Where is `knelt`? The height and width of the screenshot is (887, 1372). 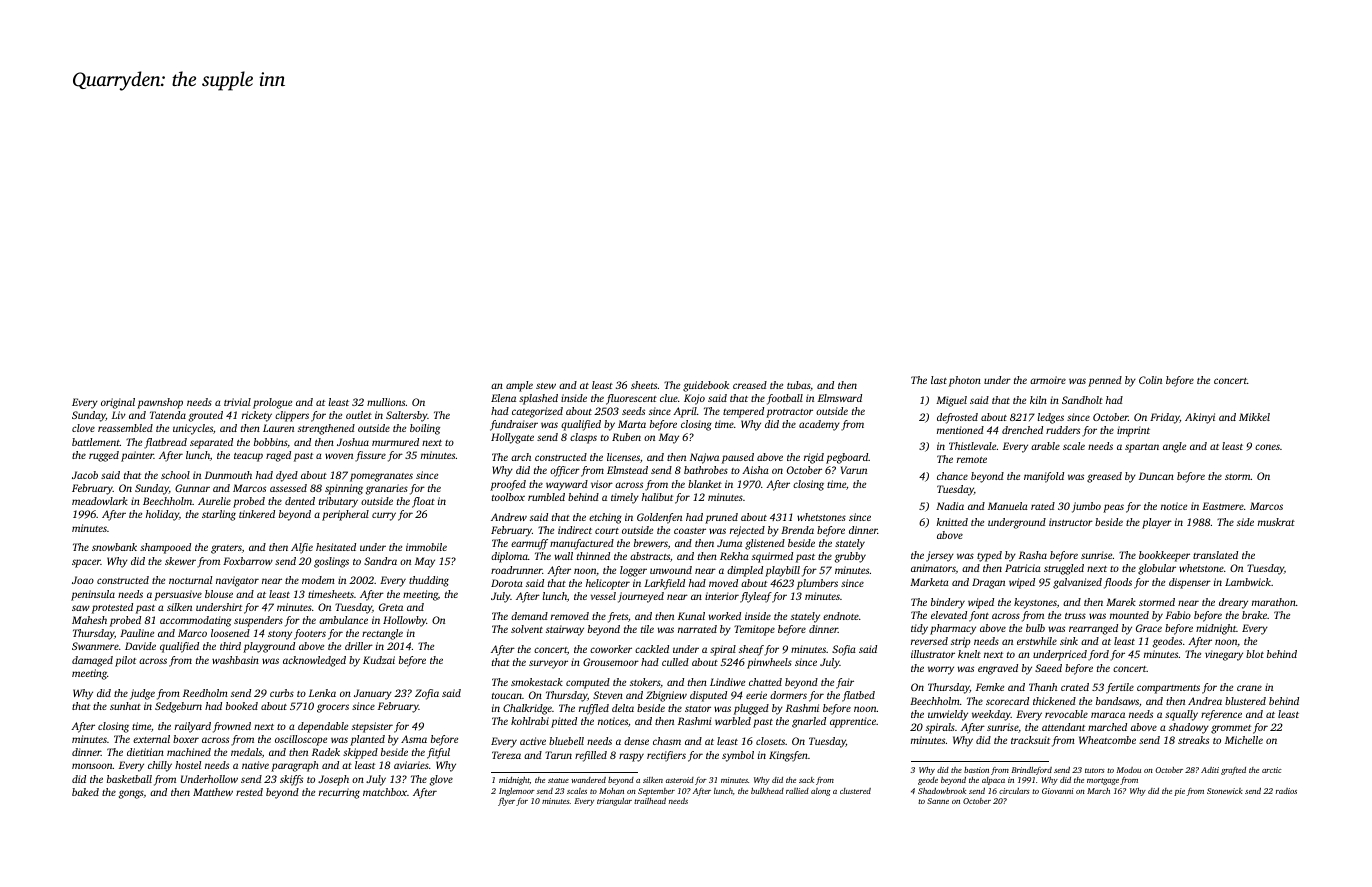
knelt is located at coordinates (969, 654).
